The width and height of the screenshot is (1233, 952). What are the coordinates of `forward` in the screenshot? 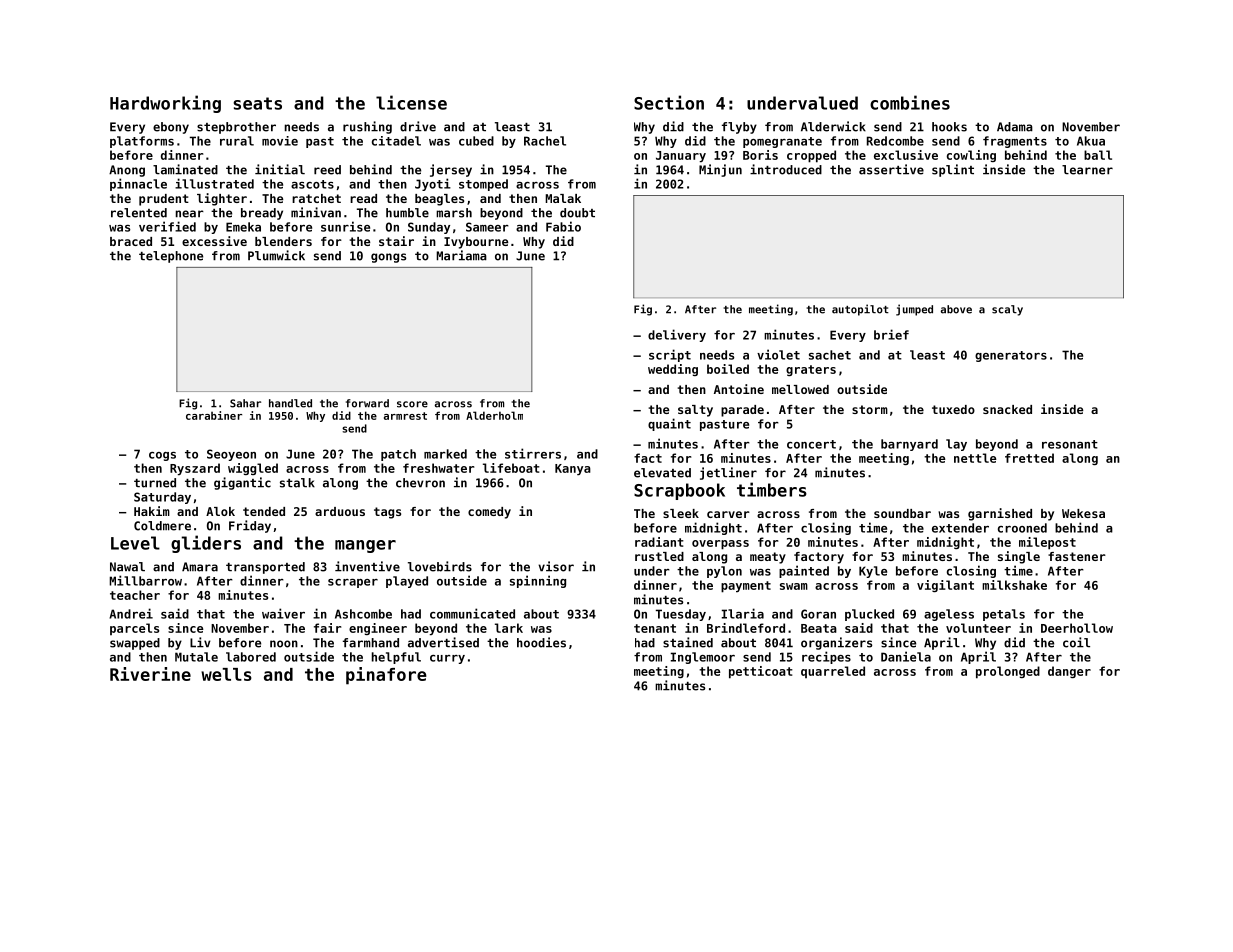 It's located at (367, 403).
